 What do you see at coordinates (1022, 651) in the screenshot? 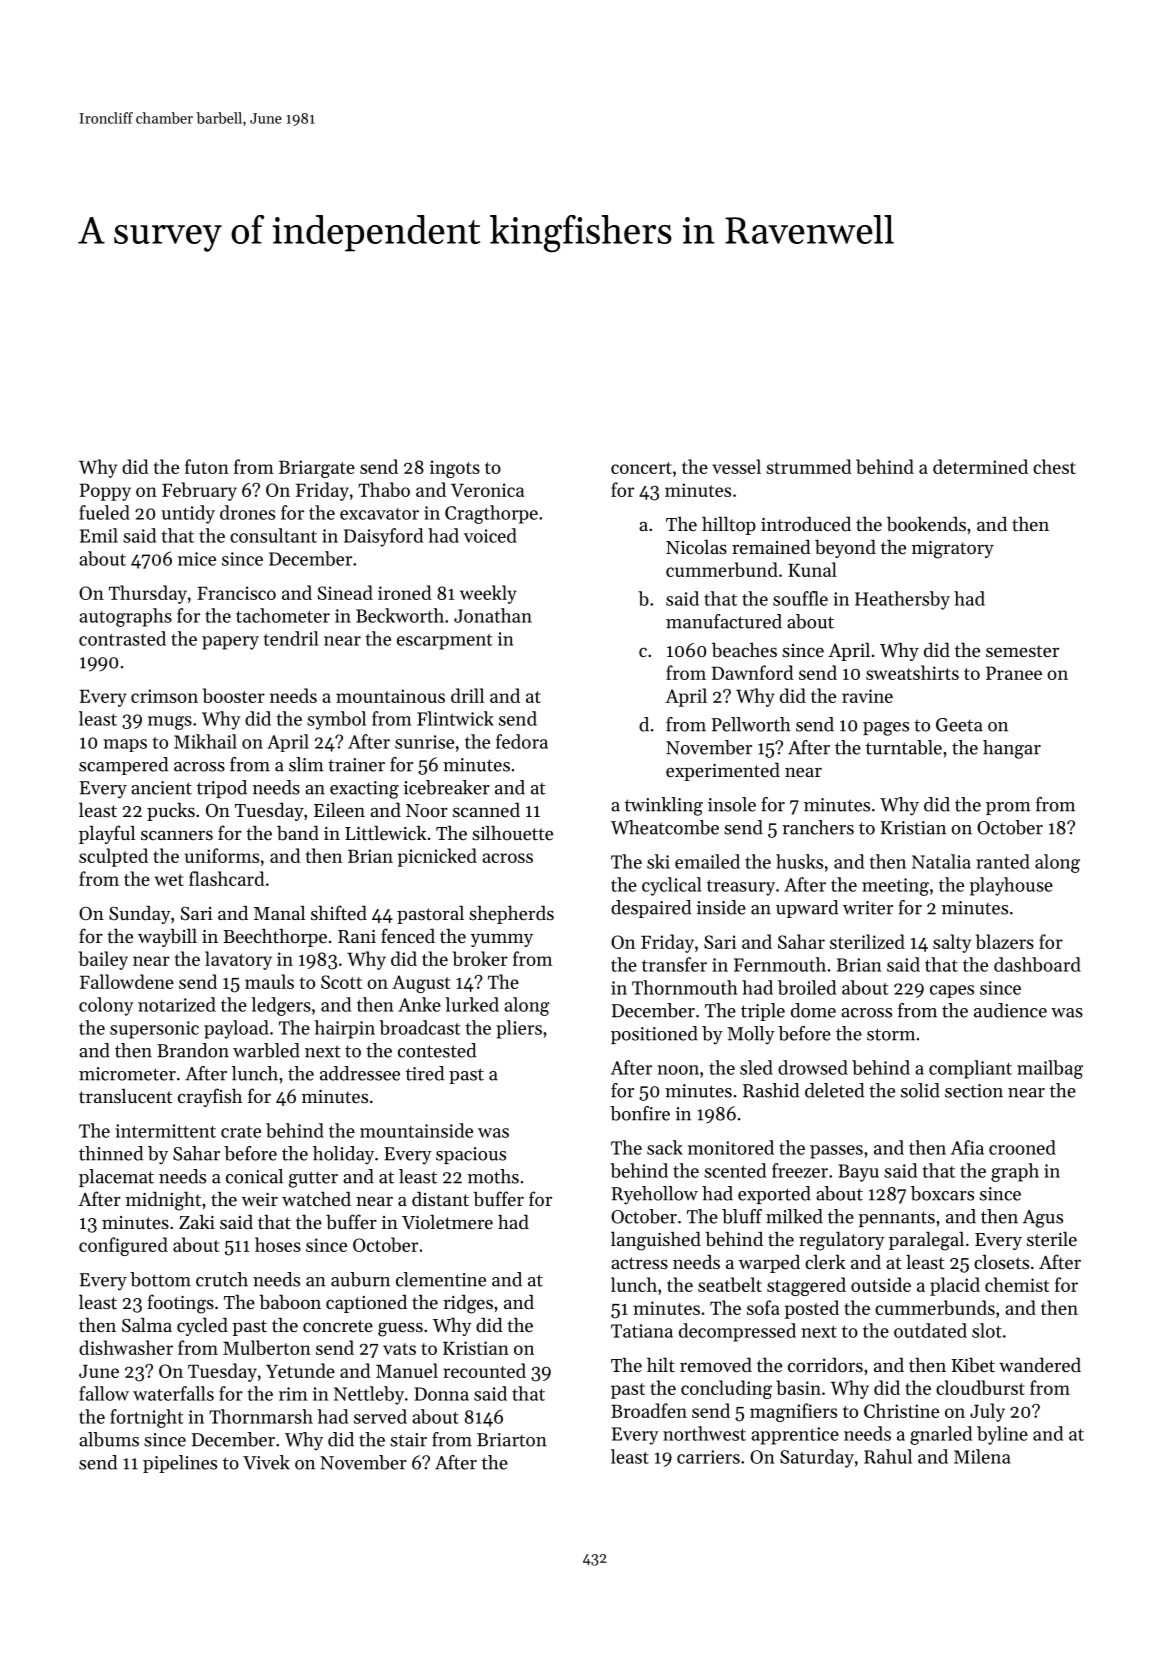
I see `semester` at bounding box center [1022, 651].
